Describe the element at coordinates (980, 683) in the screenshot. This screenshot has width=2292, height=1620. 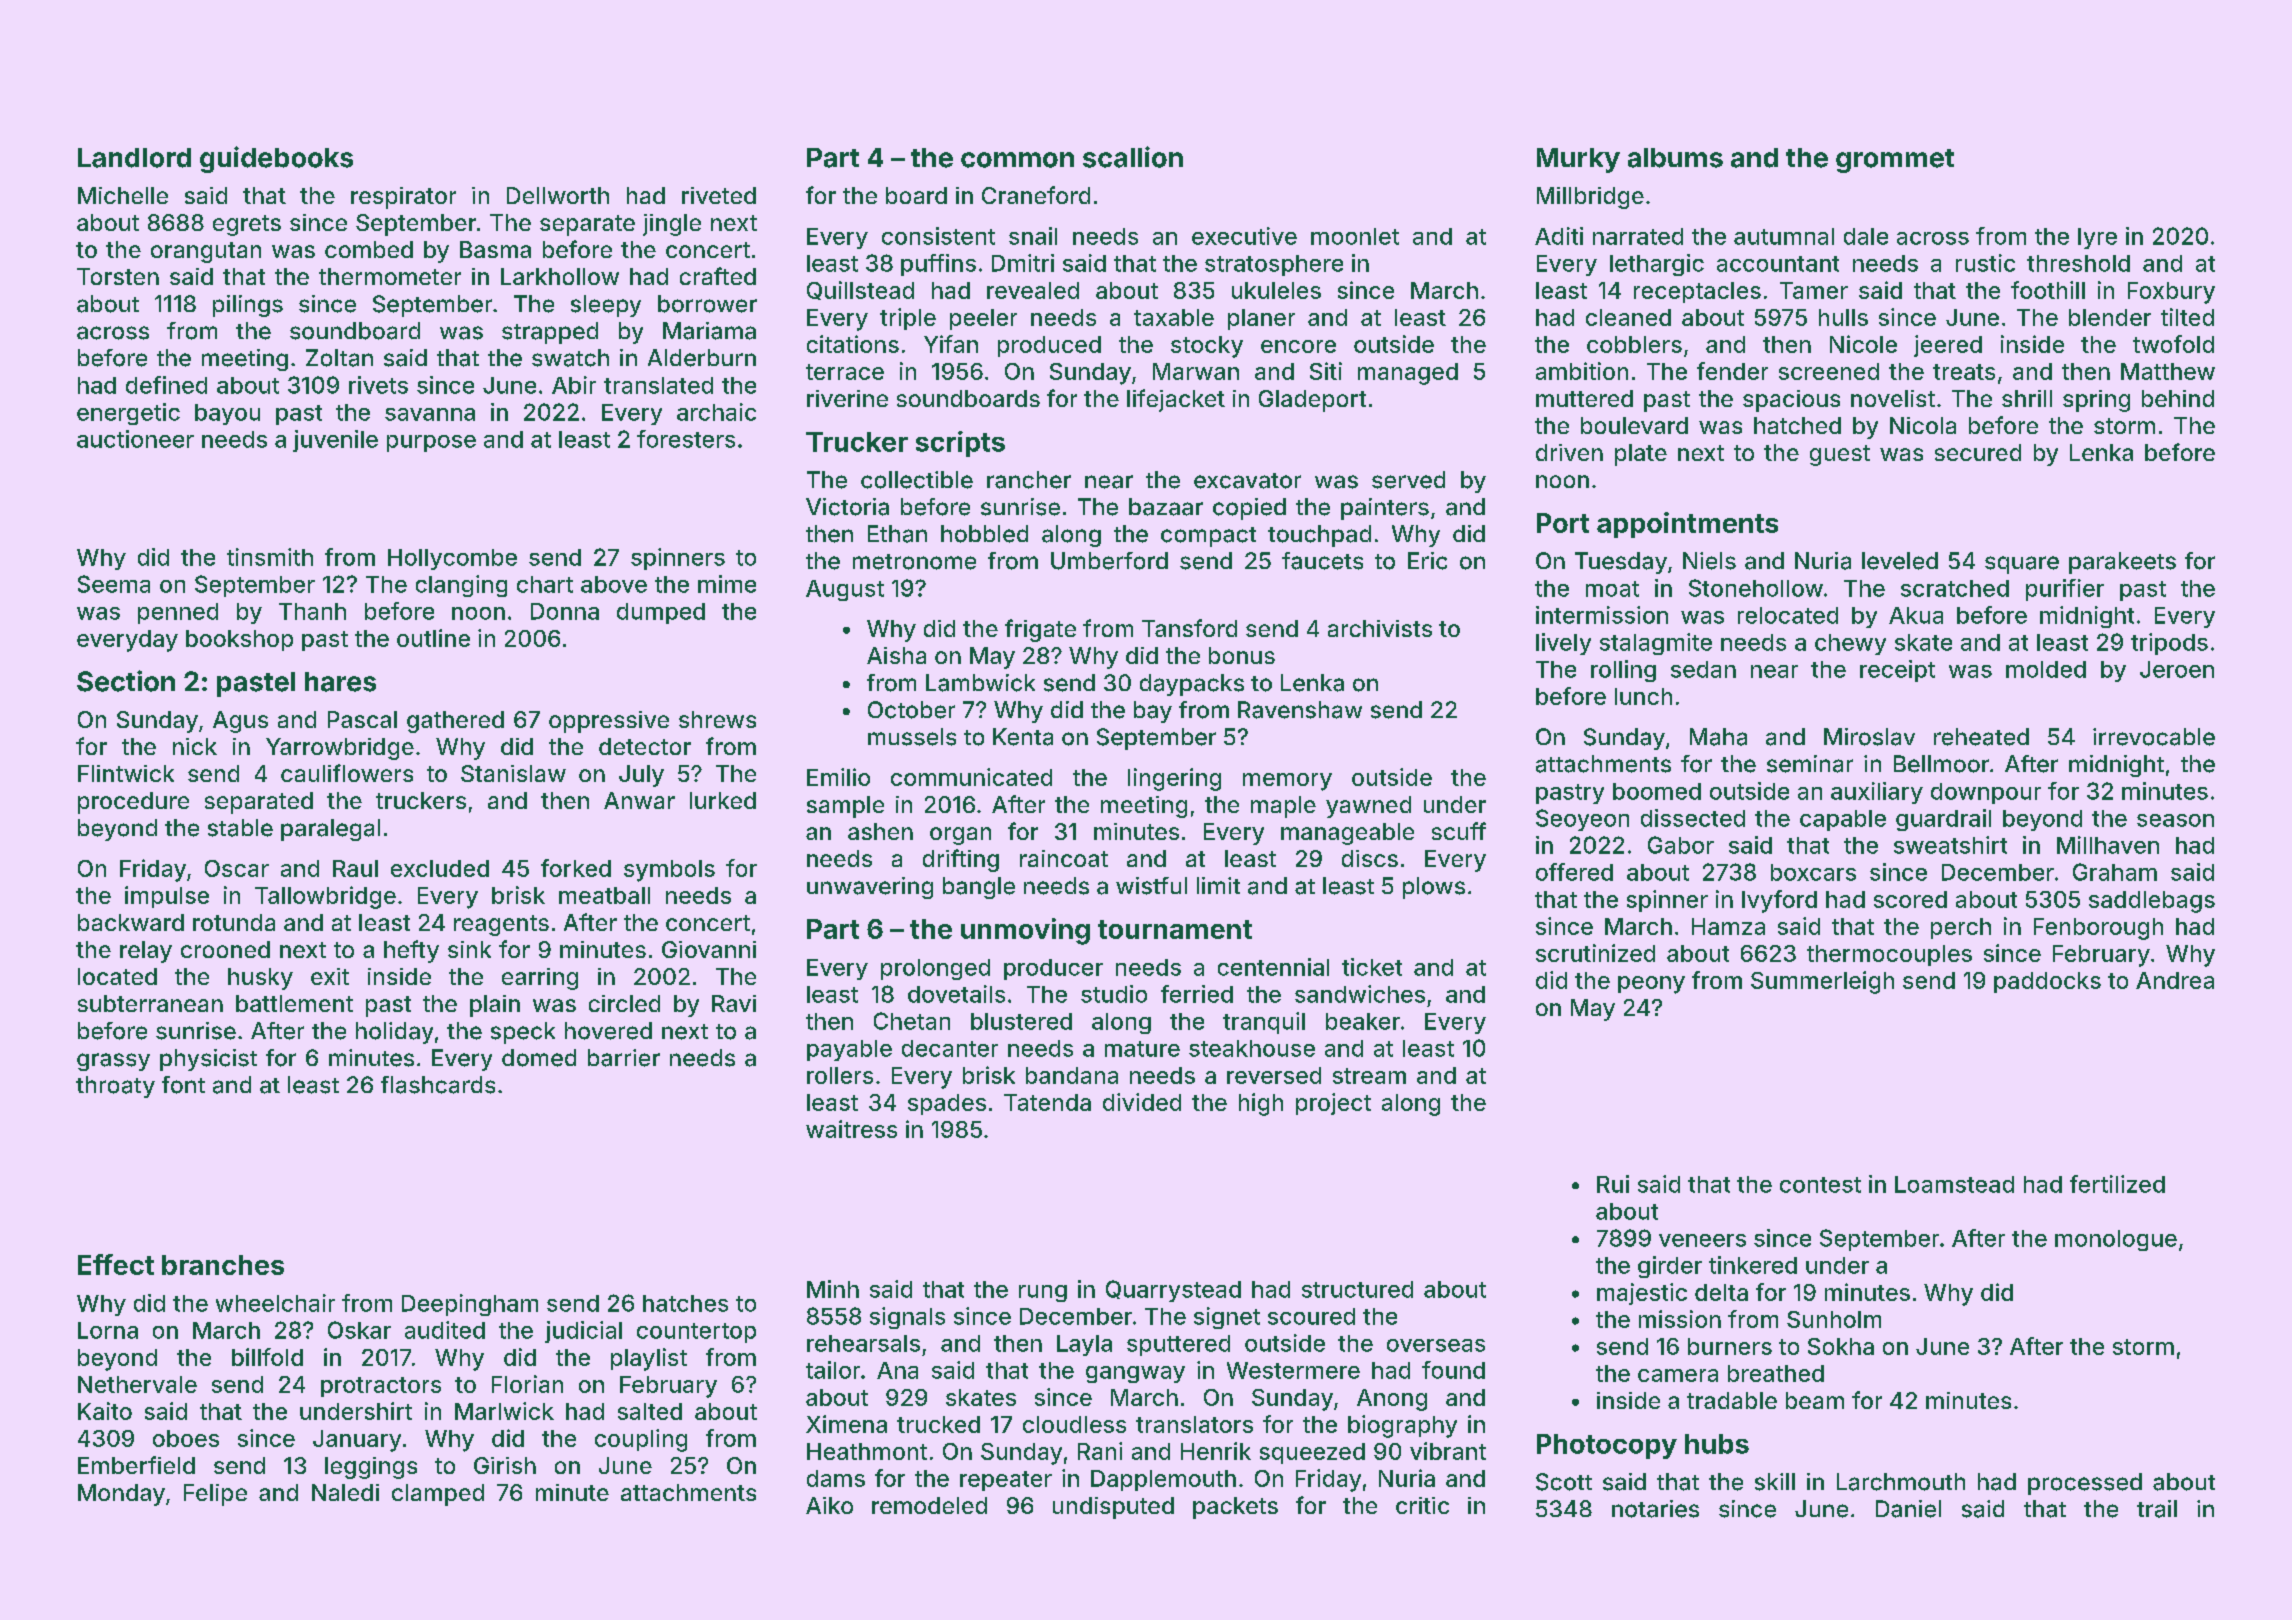
I see `Lambwick` at that location.
